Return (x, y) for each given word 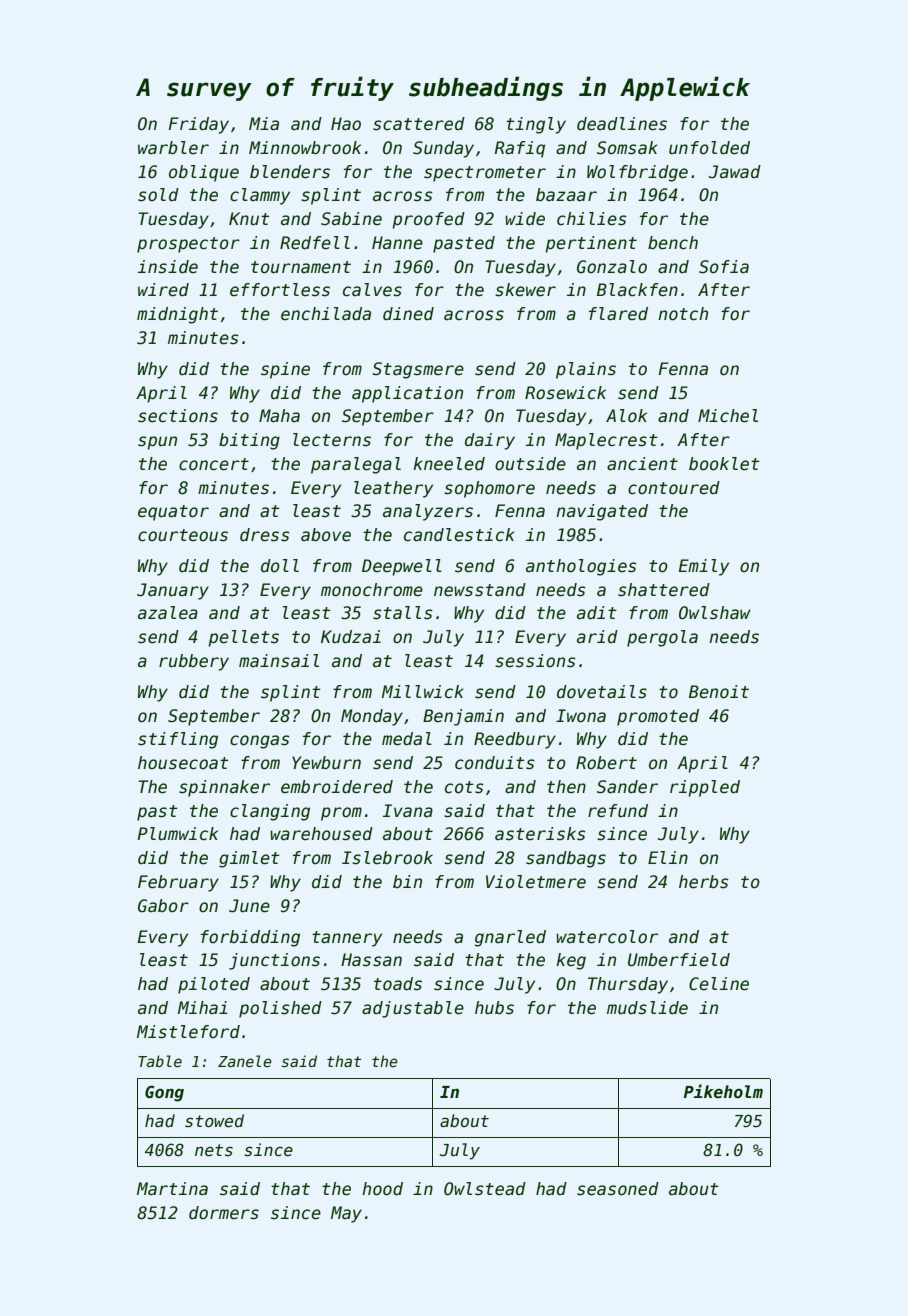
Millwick (422, 692)
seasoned (618, 1189)
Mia (264, 124)
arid (597, 637)
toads (398, 984)
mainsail (279, 661)
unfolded (709, 148)
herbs (704, 882)
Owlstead (485, 1189)
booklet (724, 464)
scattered (419, 124)
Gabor (163, 906)
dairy (490, 441)
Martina (172, 1188)
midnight (177, 315)
